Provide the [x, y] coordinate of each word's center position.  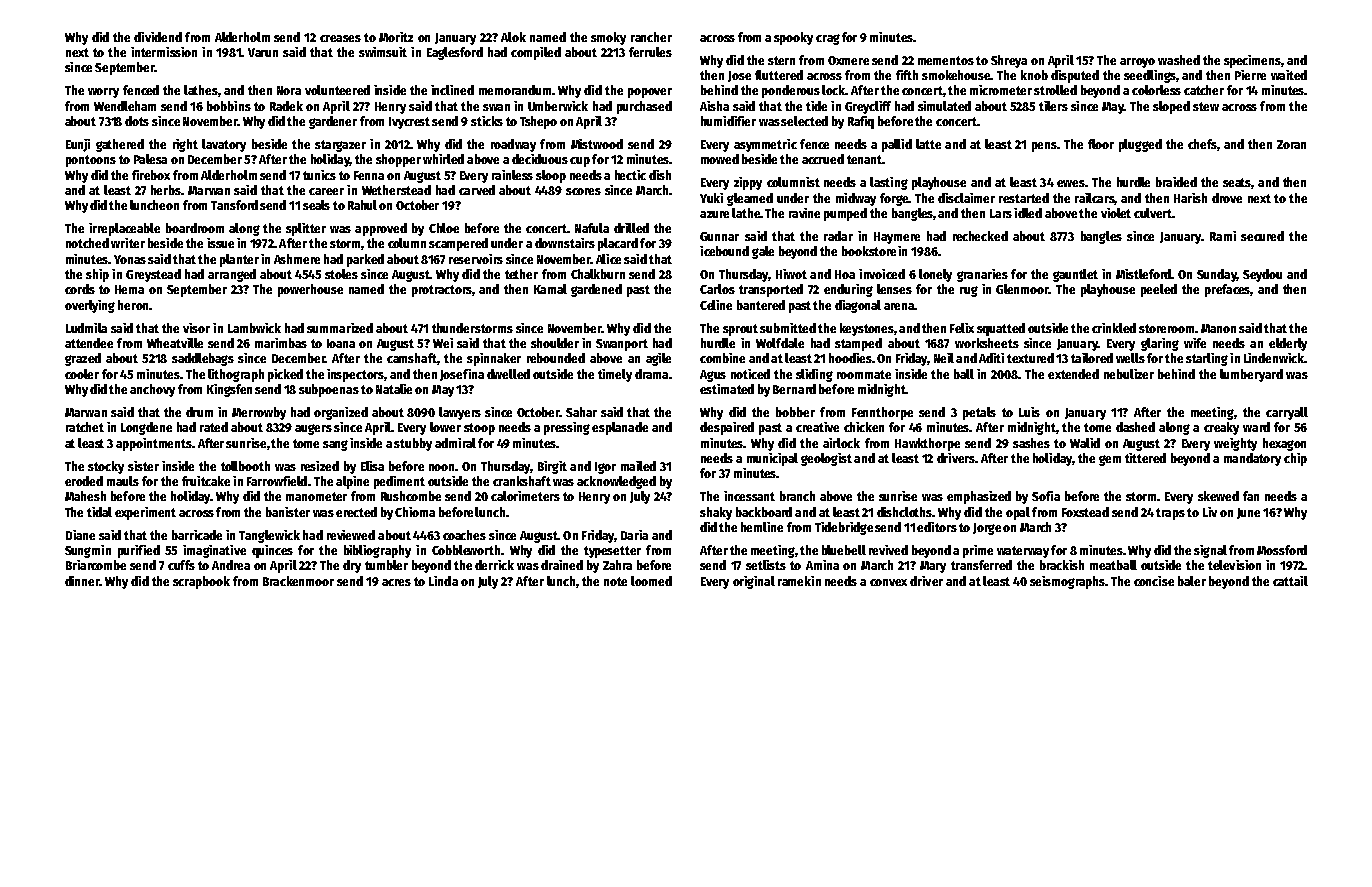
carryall [1287, 413]
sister [143, 466]
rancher [651, 37]
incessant [749, 496]
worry [103, 93]
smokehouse [956, 75]
